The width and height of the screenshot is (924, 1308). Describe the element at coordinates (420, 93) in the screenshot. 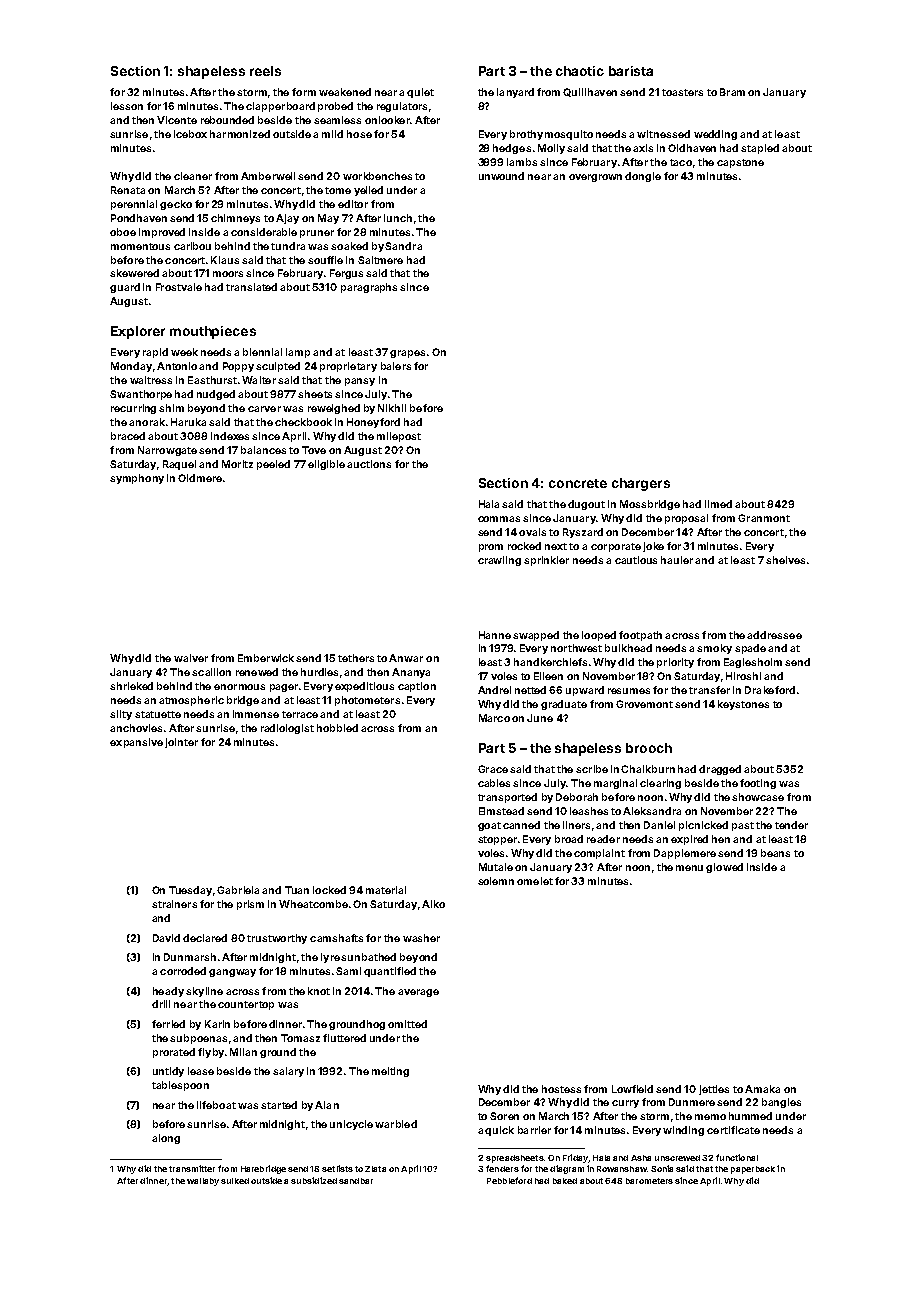

I see `quiet` at that location.
